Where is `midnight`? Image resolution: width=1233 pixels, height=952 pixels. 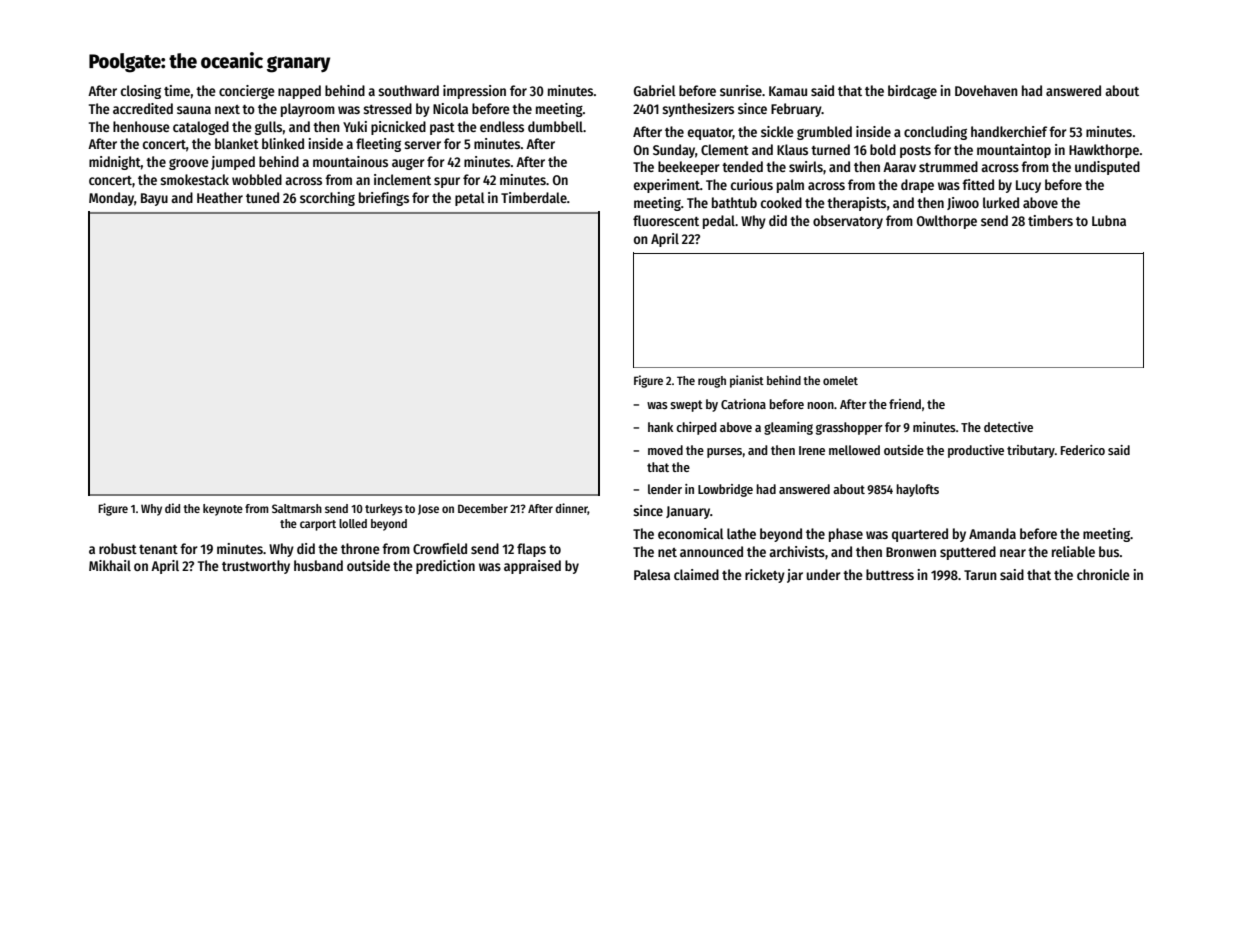
midnight is located at coordinates (115, 163).
